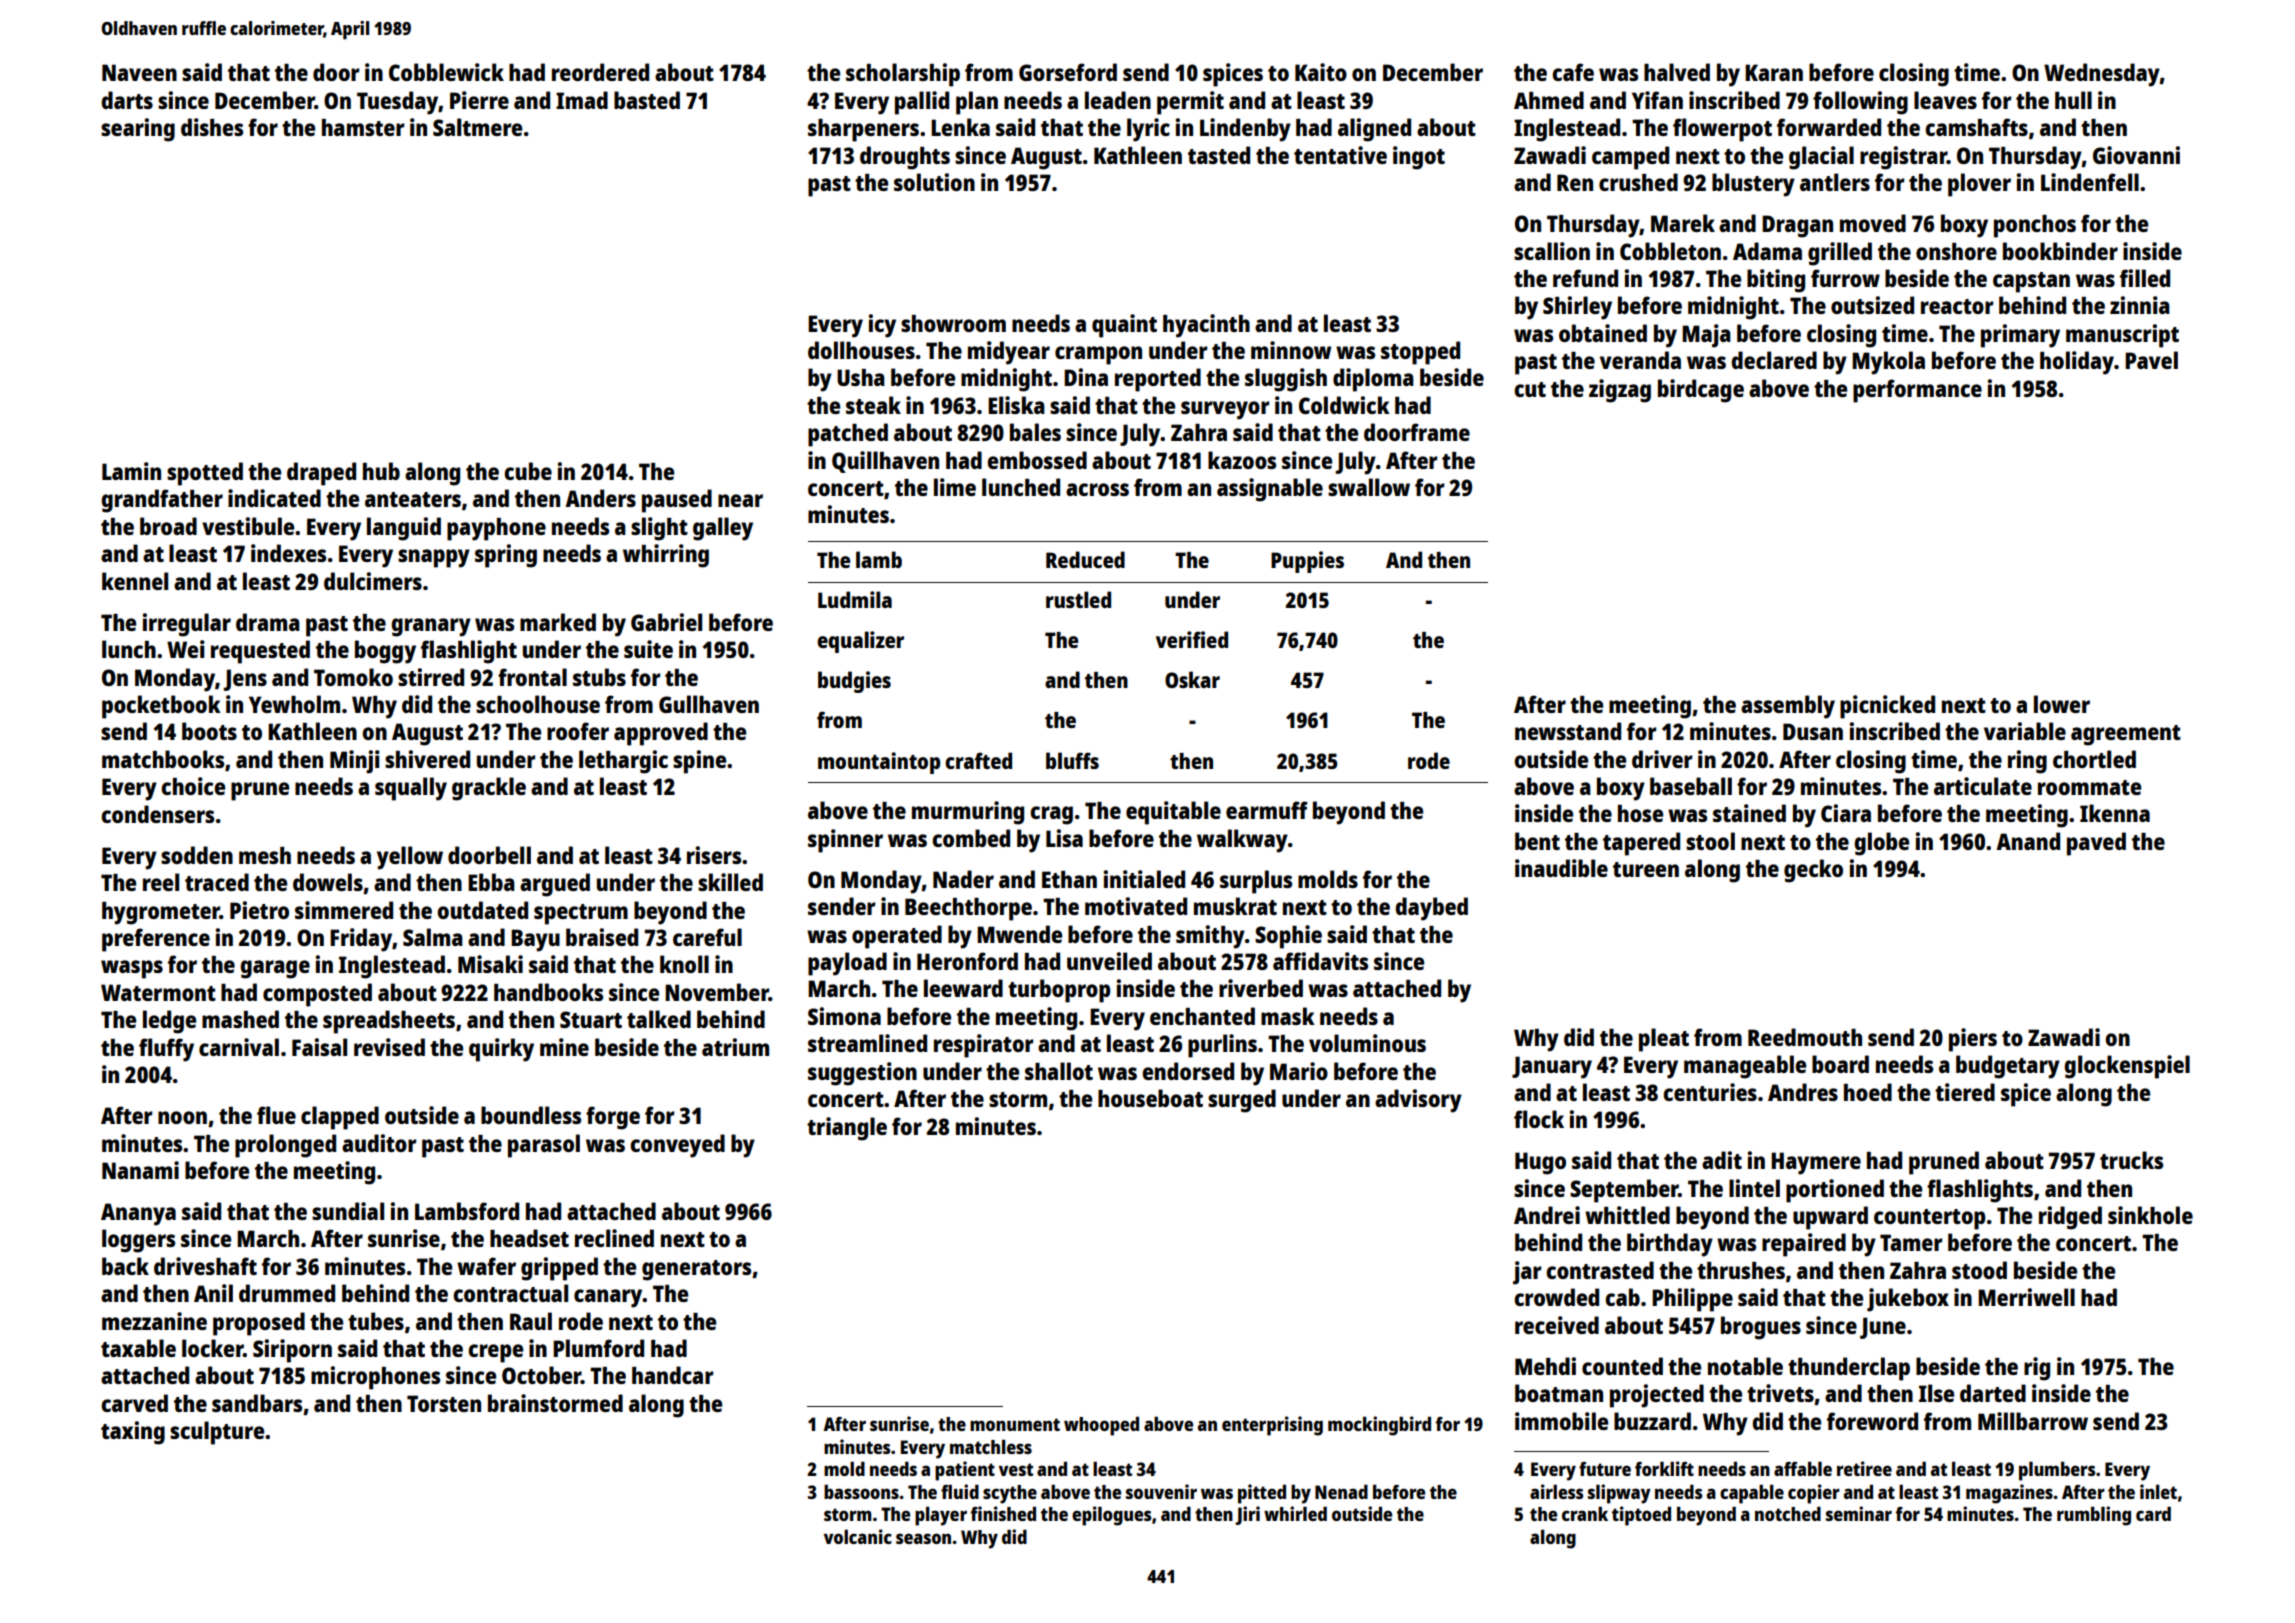 This screenshot has width=2295, height=1623. Describe the element at coordinates (1677, 72) in the screenshot. I see `halved` at that location.
